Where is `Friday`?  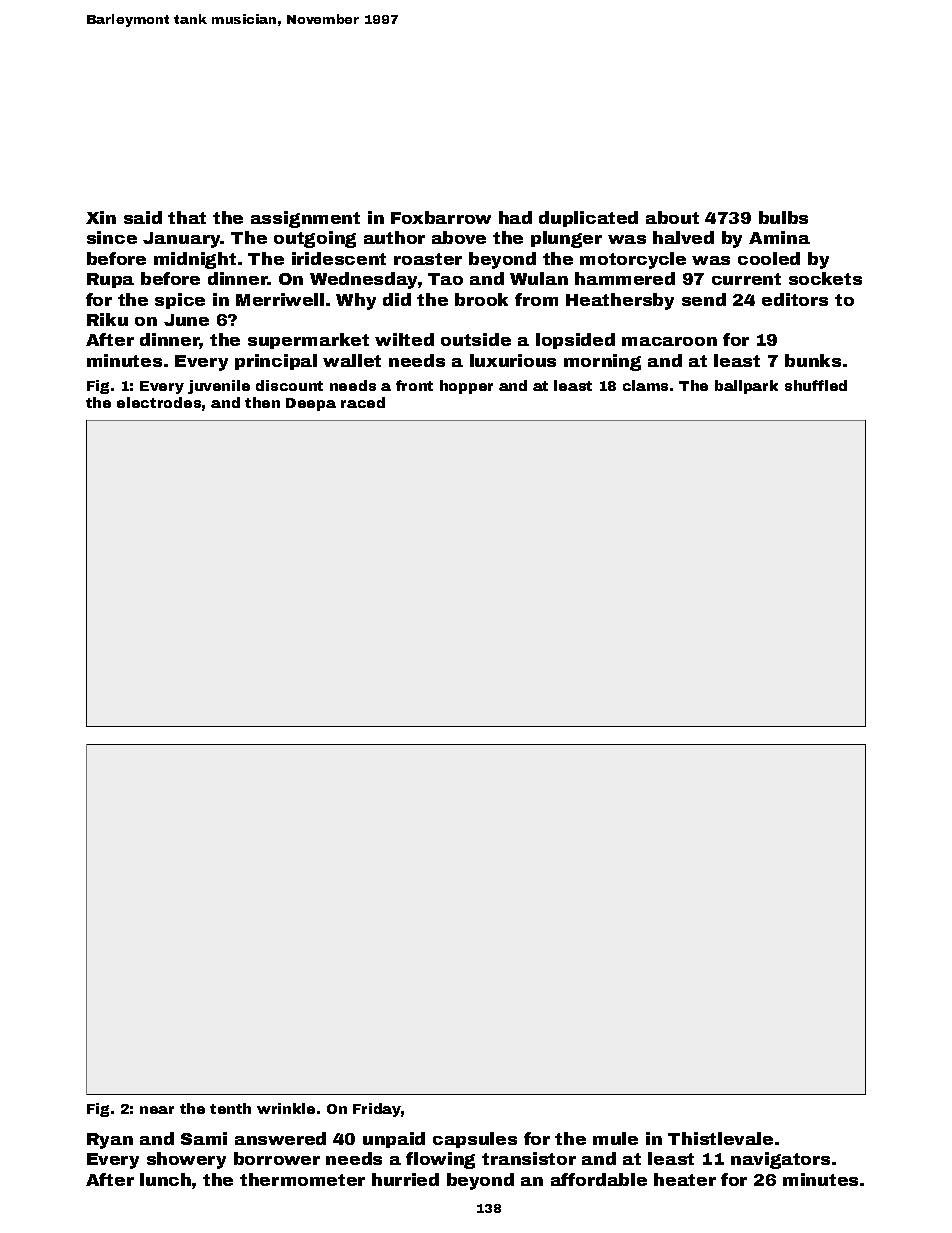
Friday is located at coordinates (377, 1110).
